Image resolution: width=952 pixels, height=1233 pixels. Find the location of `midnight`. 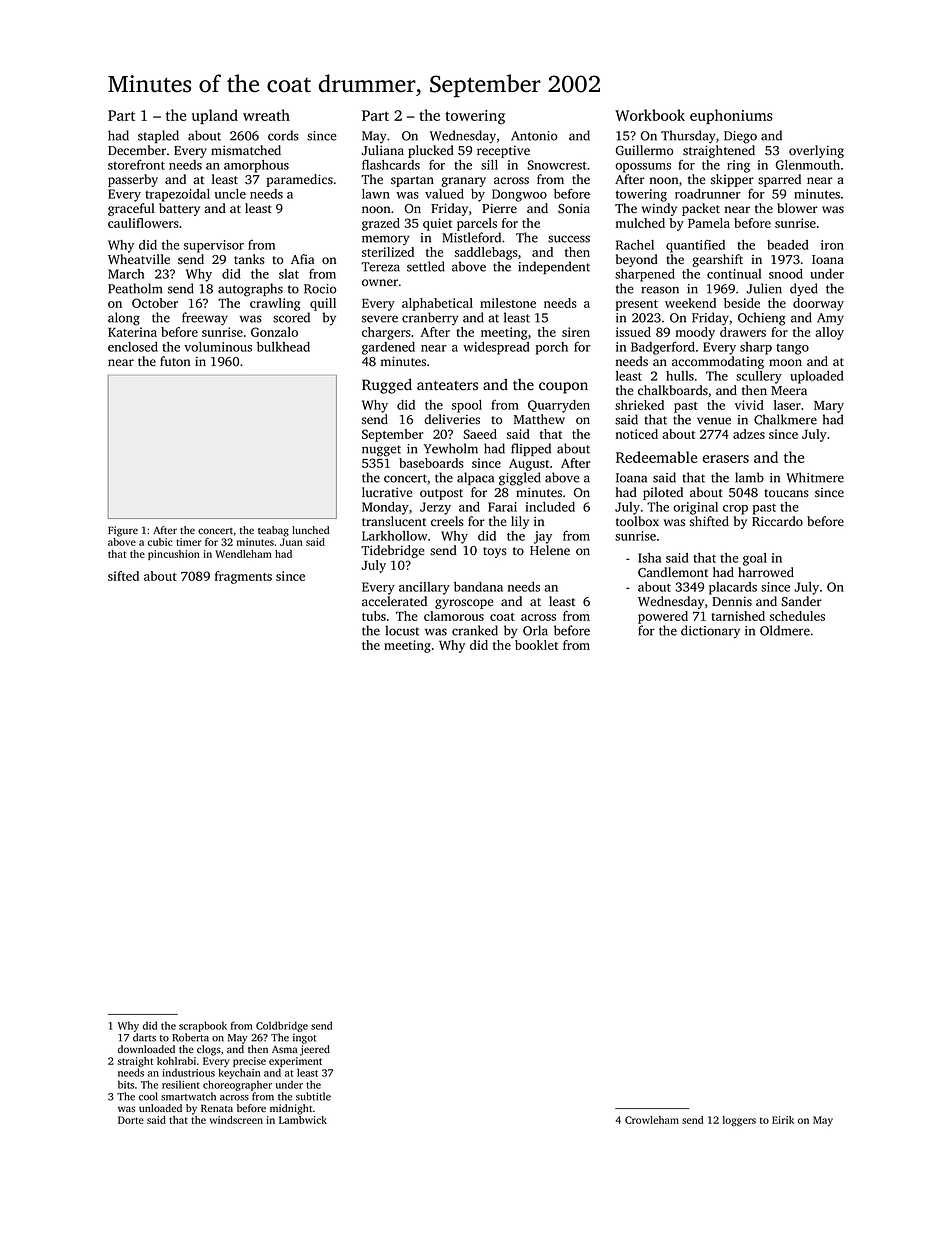

midnight is located at coordinates (291, 1109).
